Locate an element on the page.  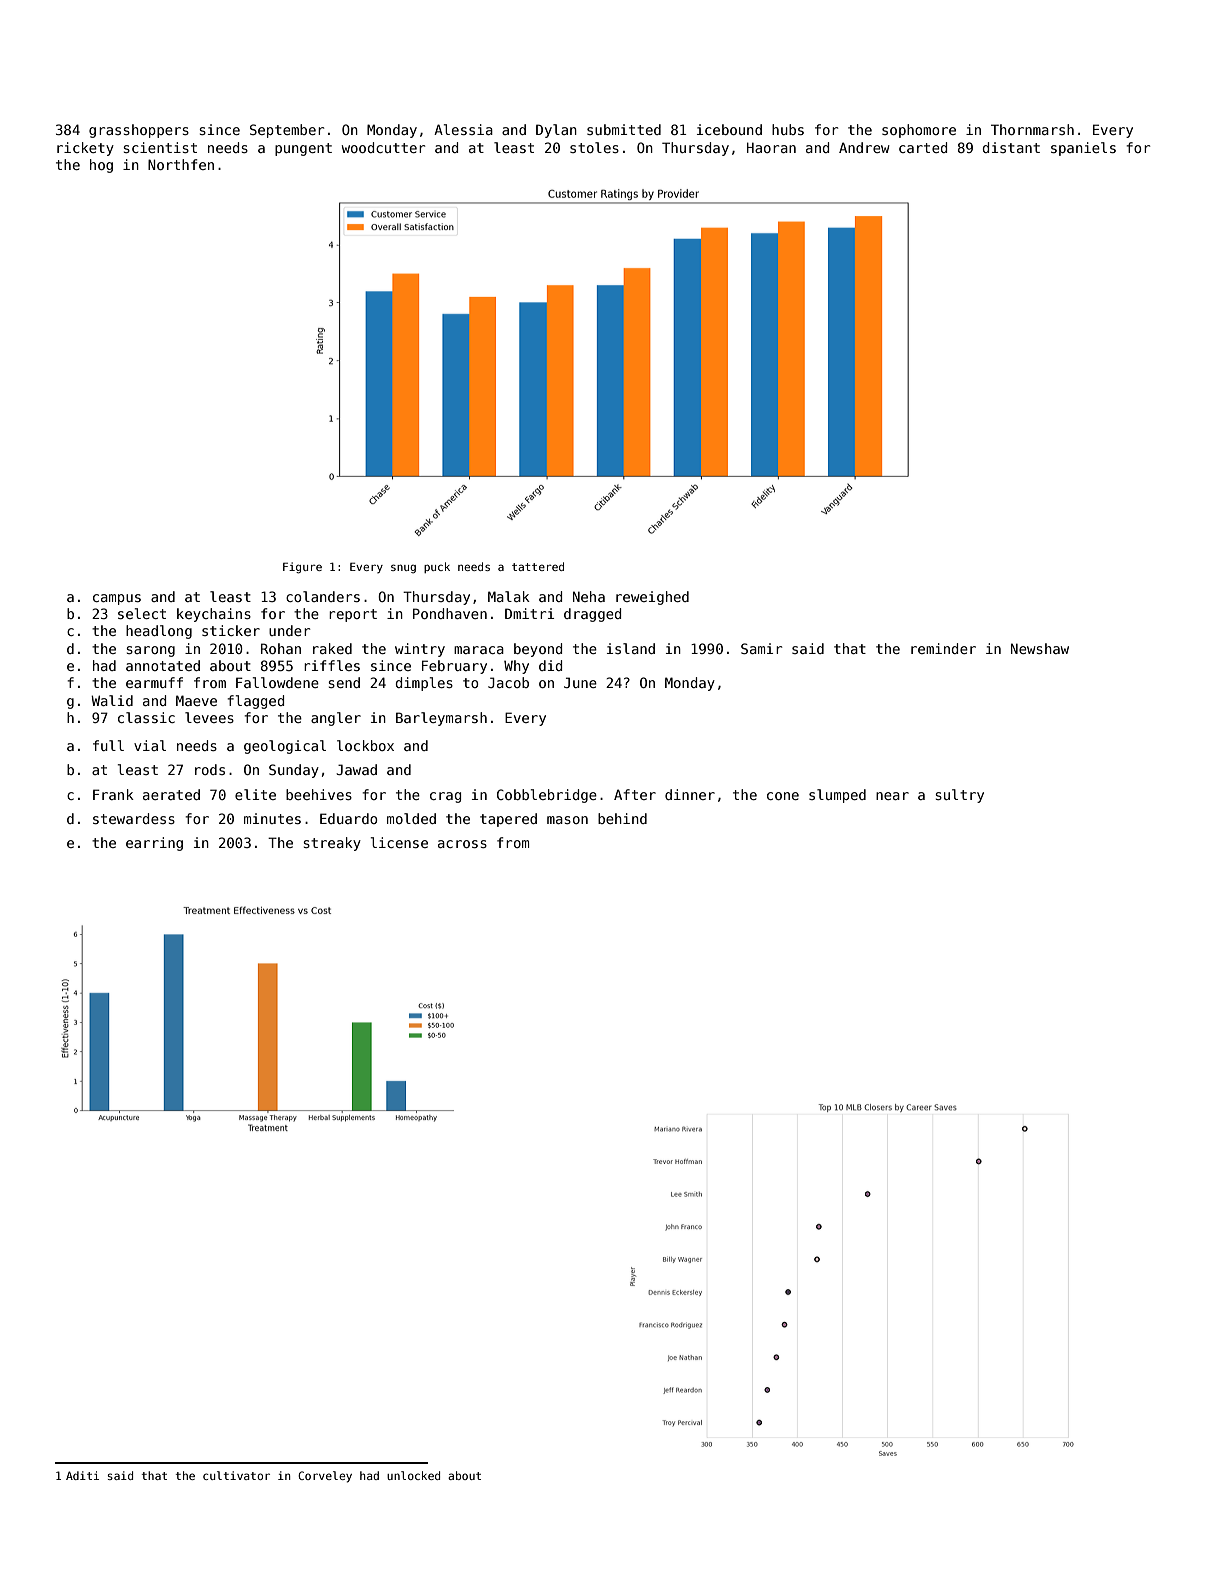
reweighed is located at coordinates (652, 598).
